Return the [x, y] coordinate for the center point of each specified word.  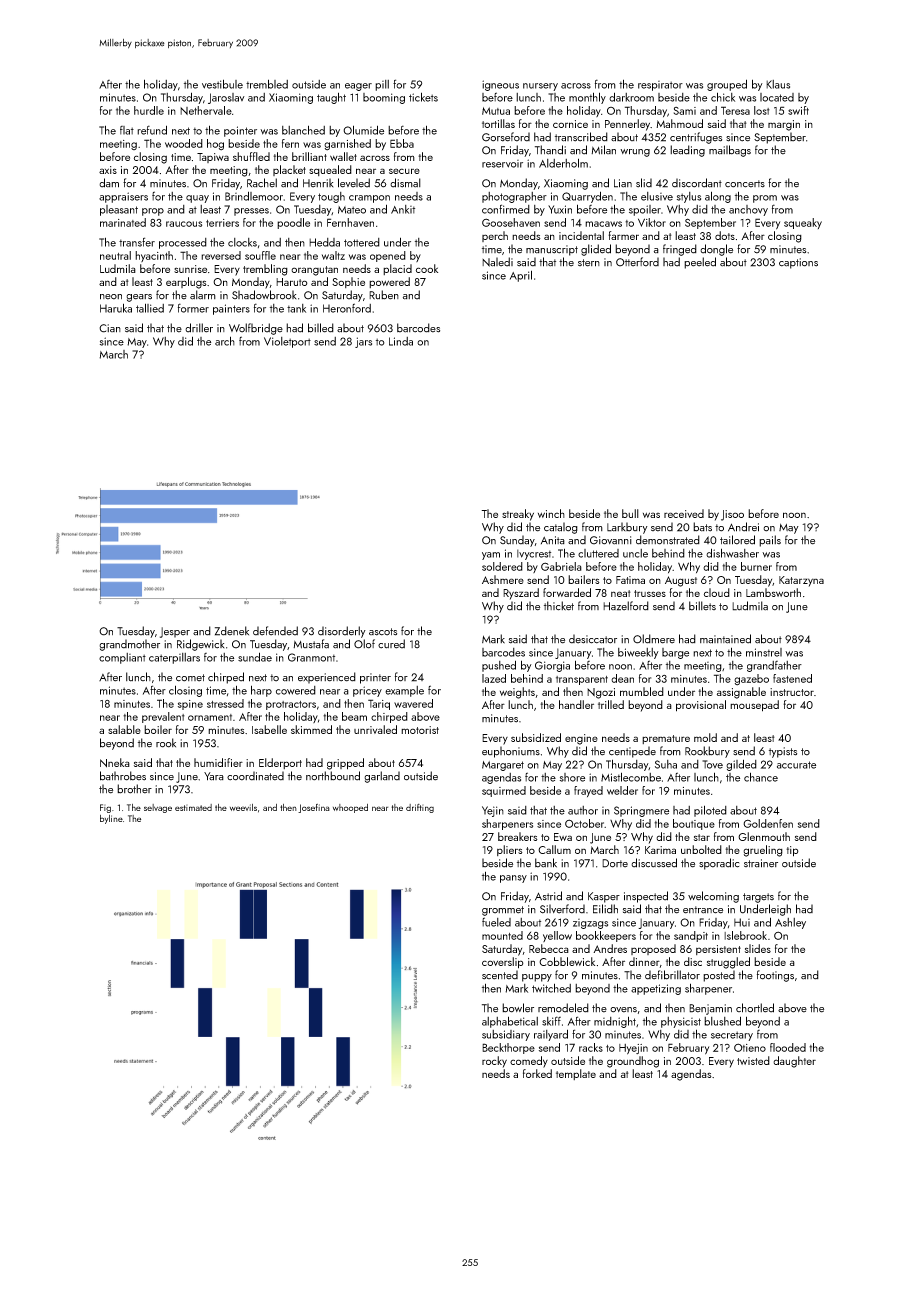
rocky [494, 1062]
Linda [401, 341]
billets [702, 606]
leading [687, 151]
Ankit [403, 209]
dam [109, 183]
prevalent [163, 717]
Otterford [637, 262]
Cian [110, 328]
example [404, 691]
